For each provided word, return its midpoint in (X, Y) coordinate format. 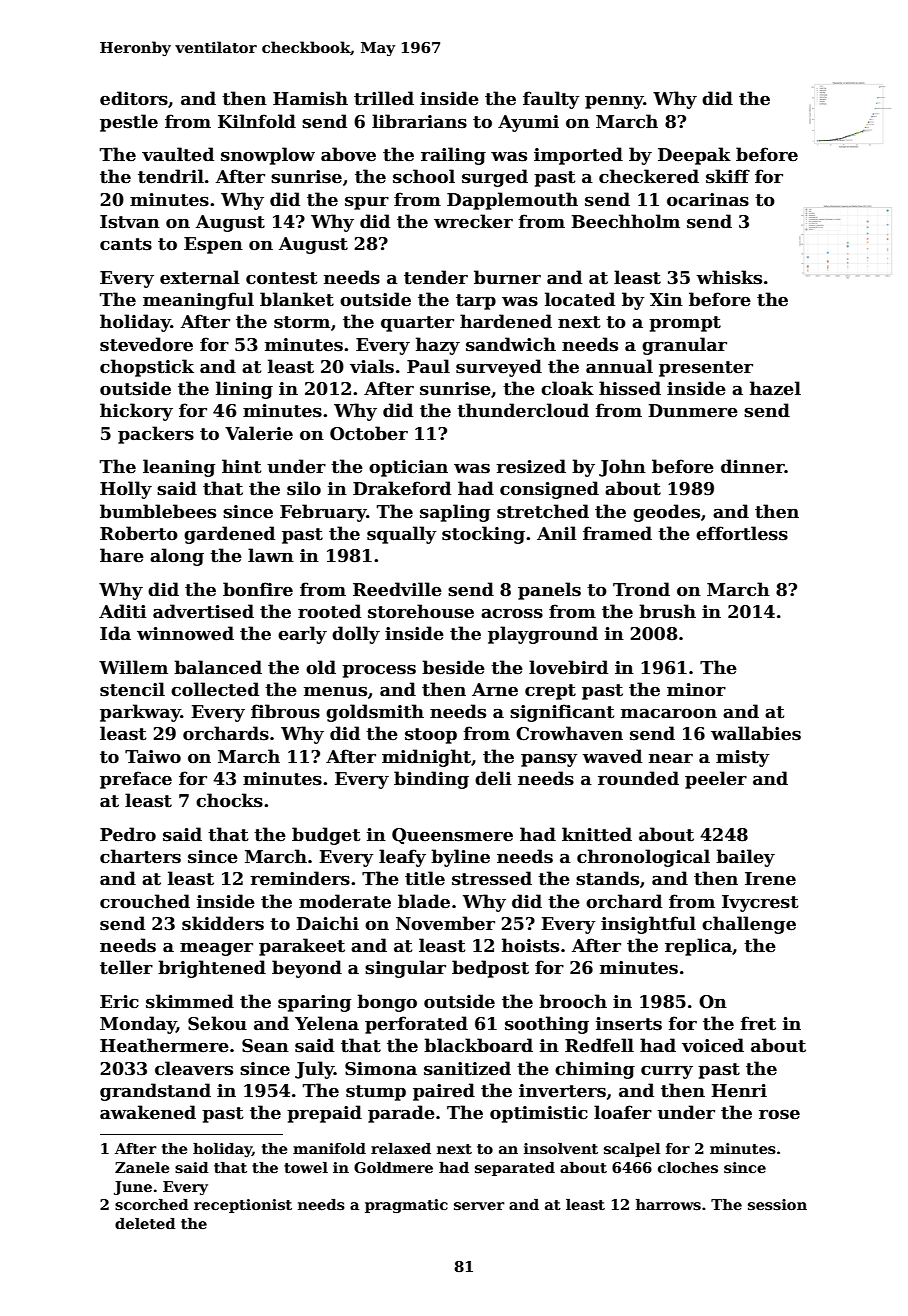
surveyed (499, 368)
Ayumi (528, 123)
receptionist (243, 1206)
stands (607, 878)
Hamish (310, 98)
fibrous (285, 711)
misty (743, 758)
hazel (775, 388)
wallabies (756, 733)
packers (156, 435)
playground (543, 635)
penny (614, 102)
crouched (145, 901)
